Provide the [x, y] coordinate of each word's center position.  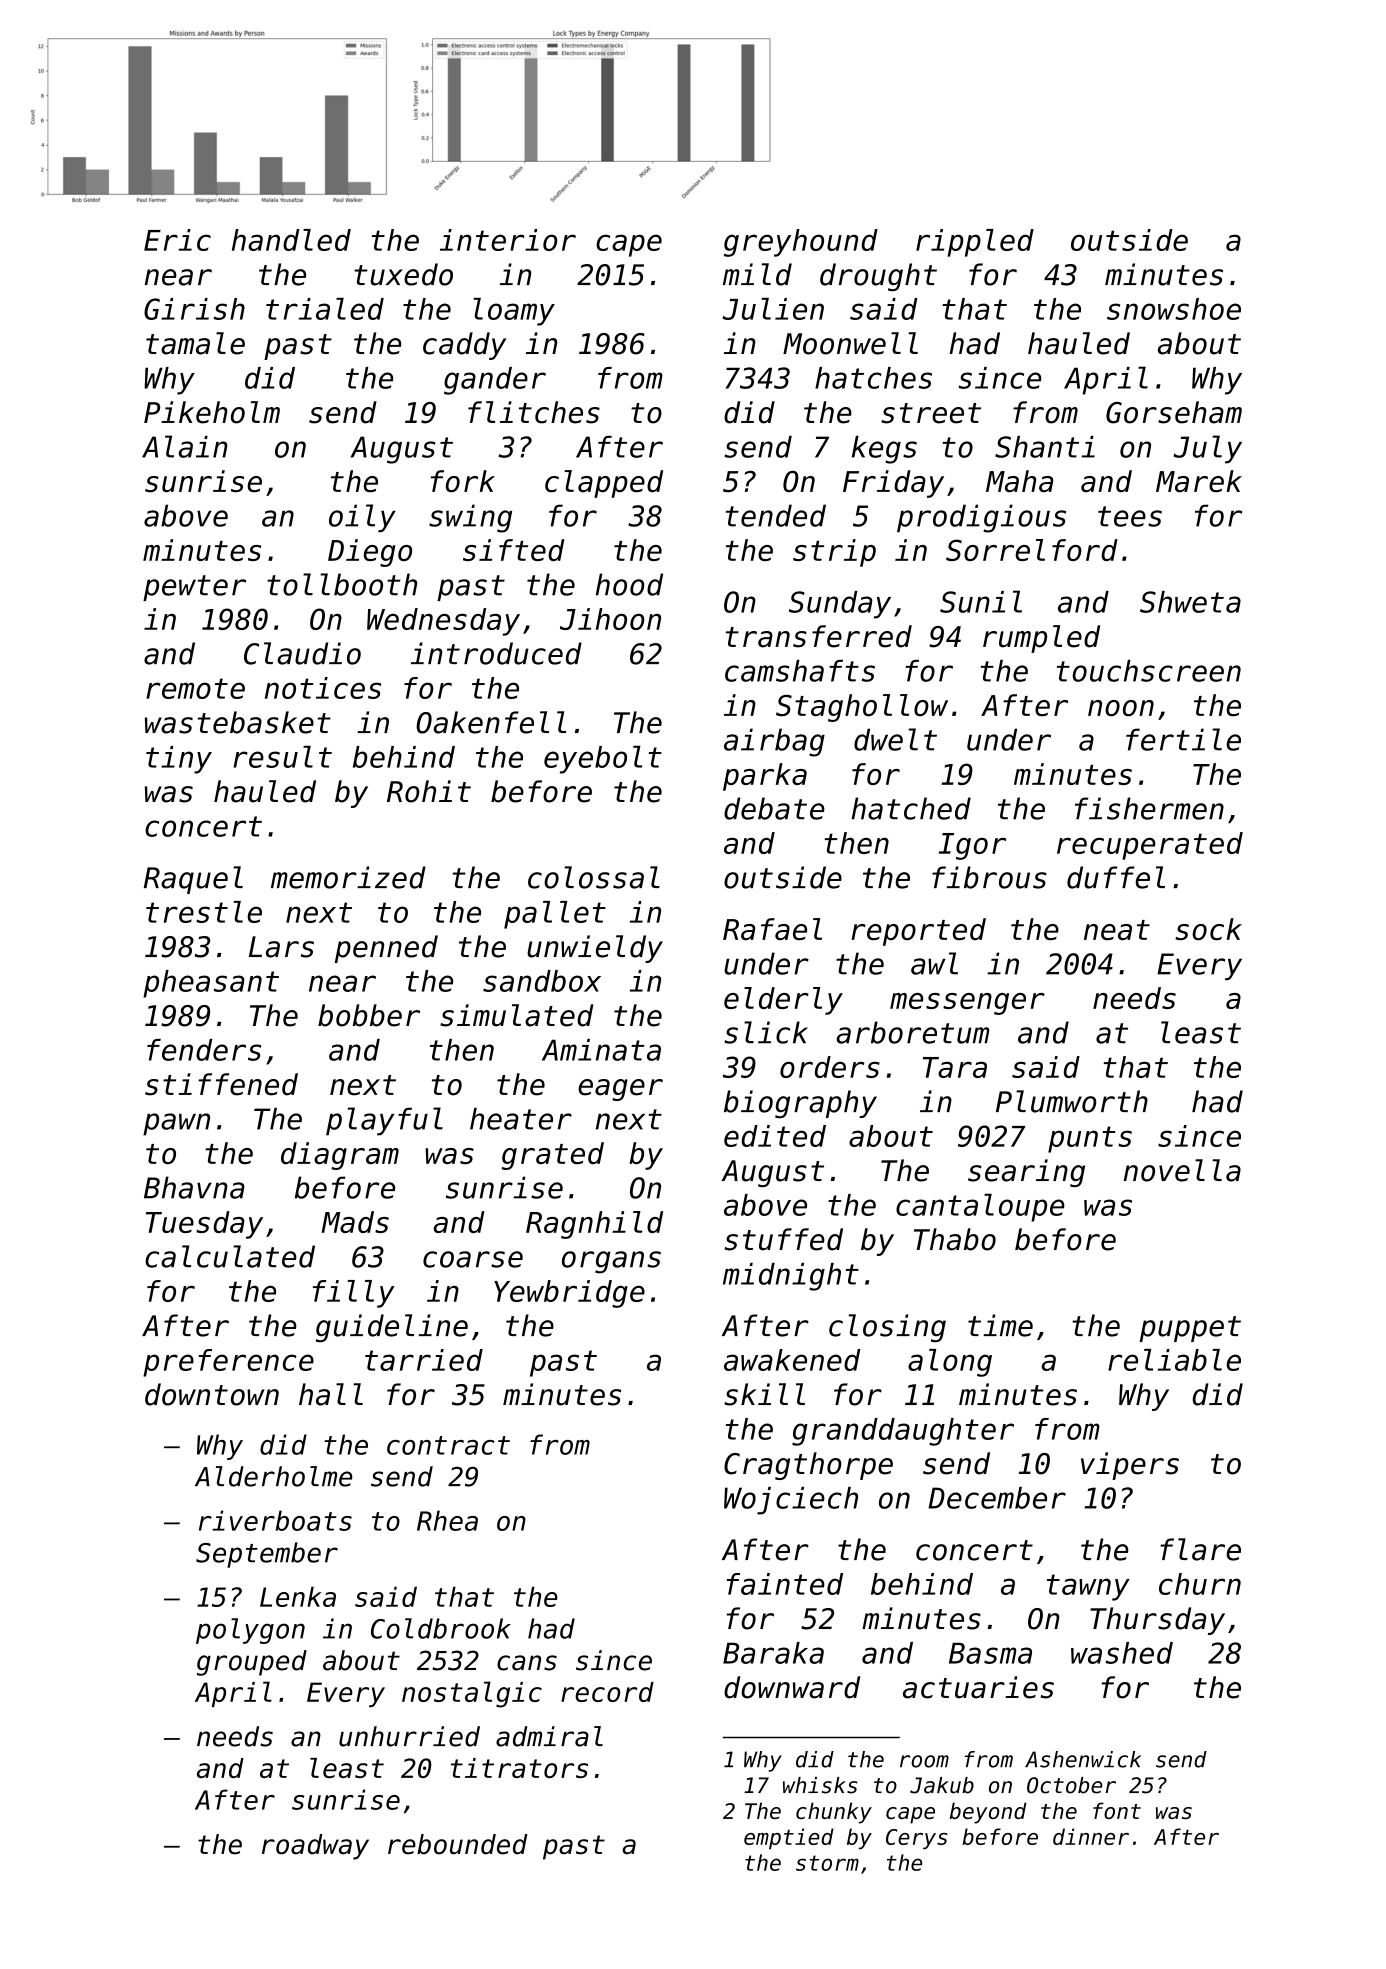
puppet [1190, 1329]
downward [792, 1687]
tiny [179, 760]
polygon [250, 1631]
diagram [340, 1156]
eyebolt [603, 760]
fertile [1183, 739]
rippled [975, 243]
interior [508, 240]
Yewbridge [569, 1294]
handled [291, 240]
